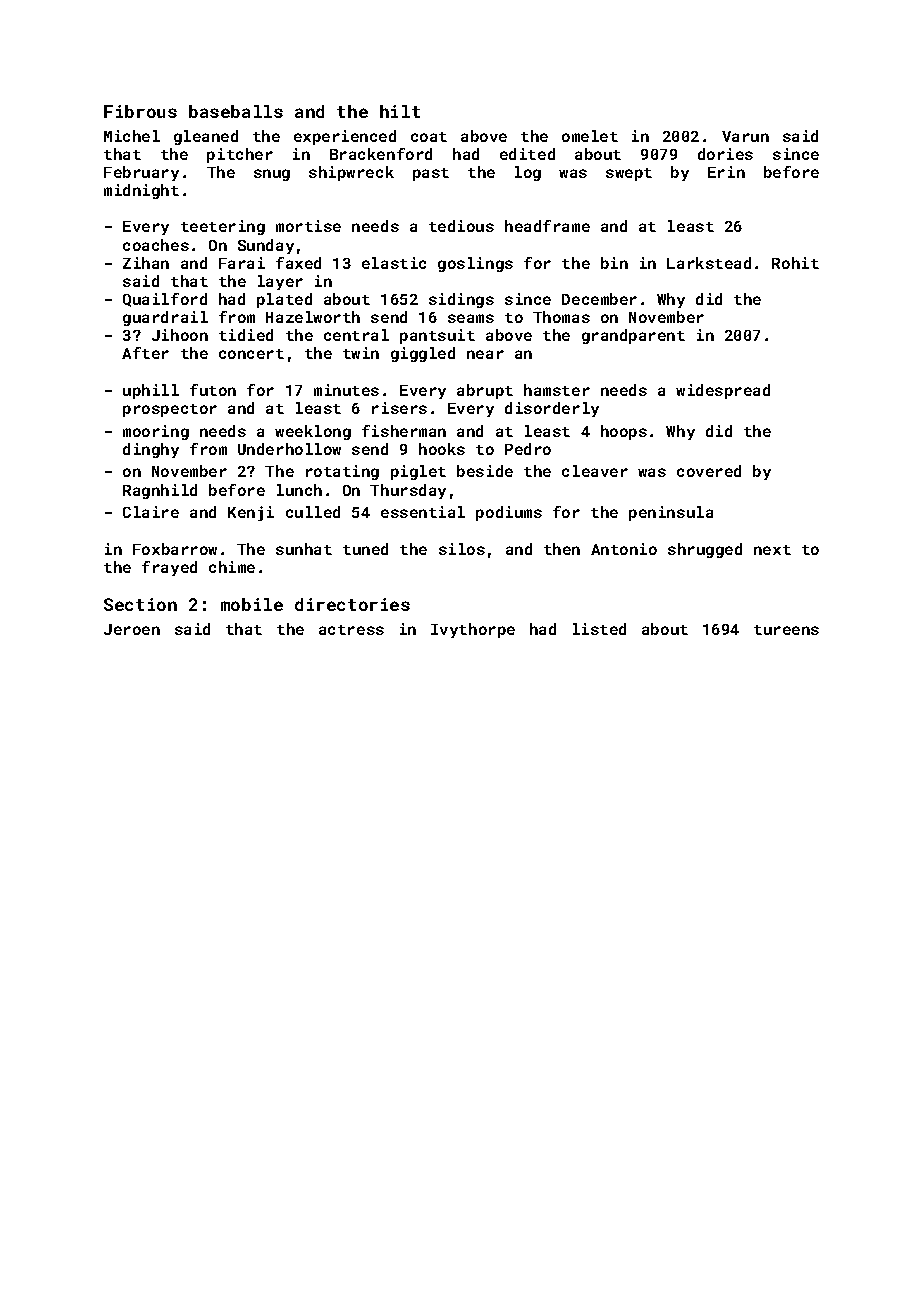  I want to click on Foxbarrow, so click(175, 549).
